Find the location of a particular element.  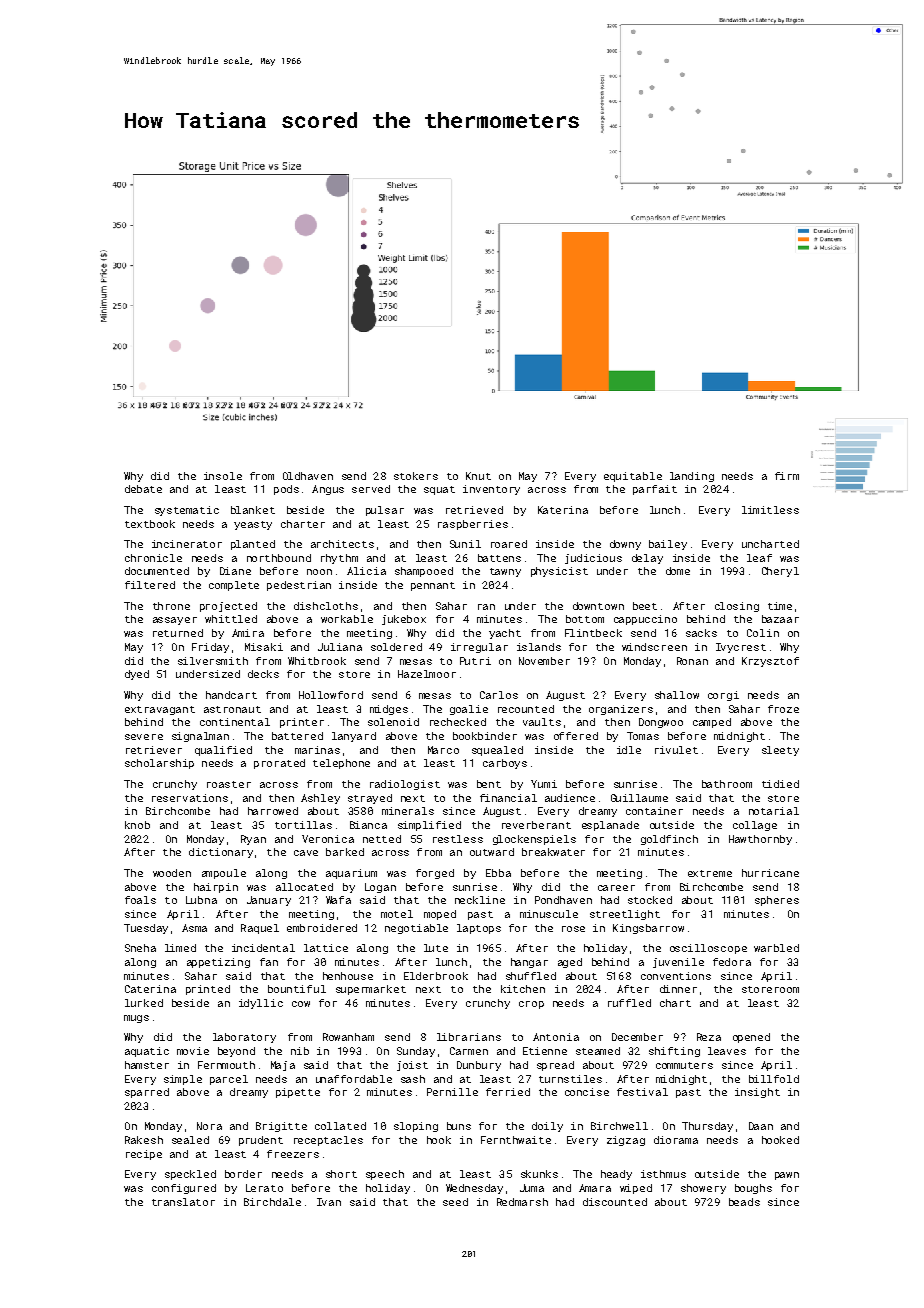

Knut is located at coordinates (478, 476).
